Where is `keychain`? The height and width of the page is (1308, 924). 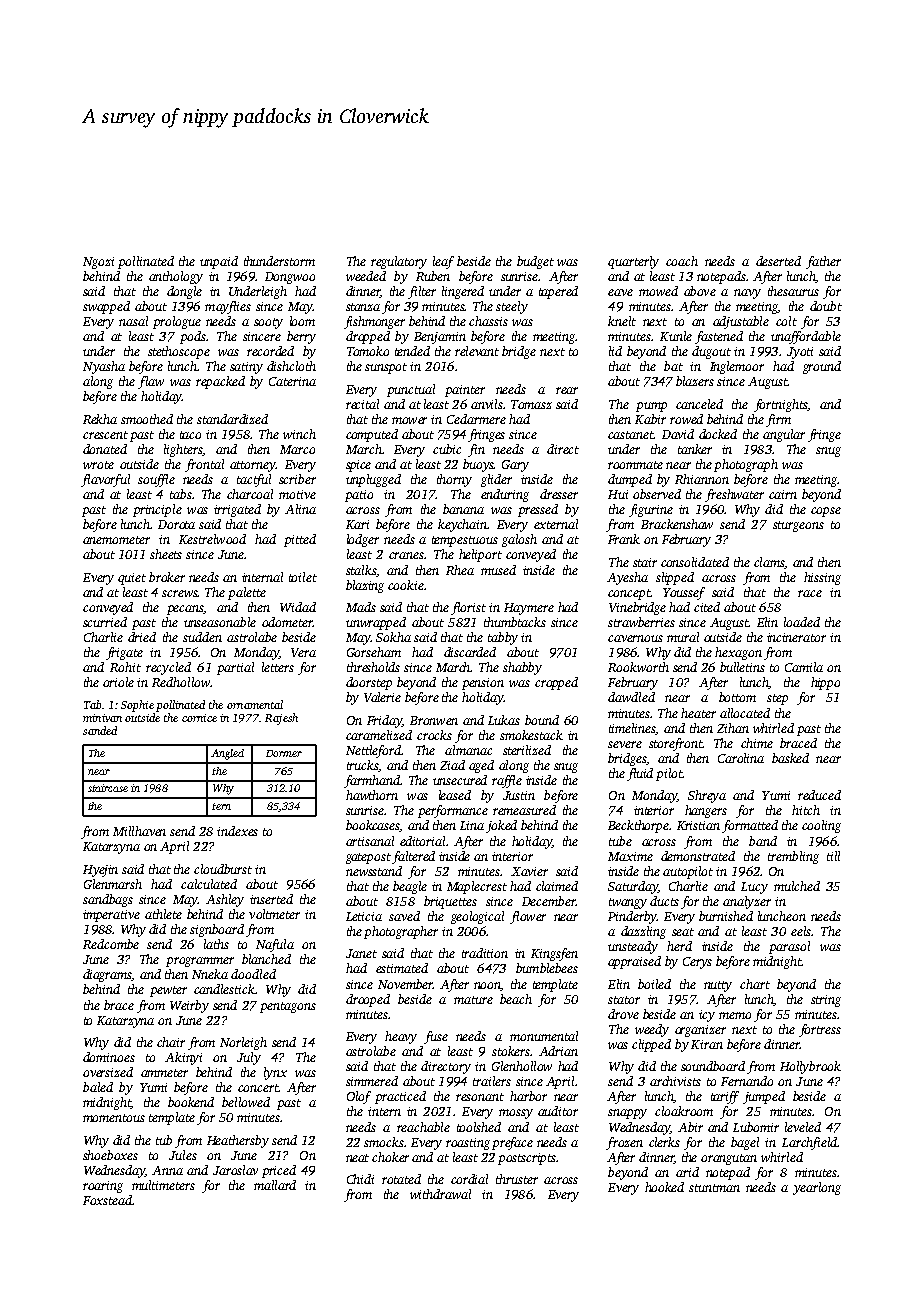 keychain is located at coordinates (462, 525).
